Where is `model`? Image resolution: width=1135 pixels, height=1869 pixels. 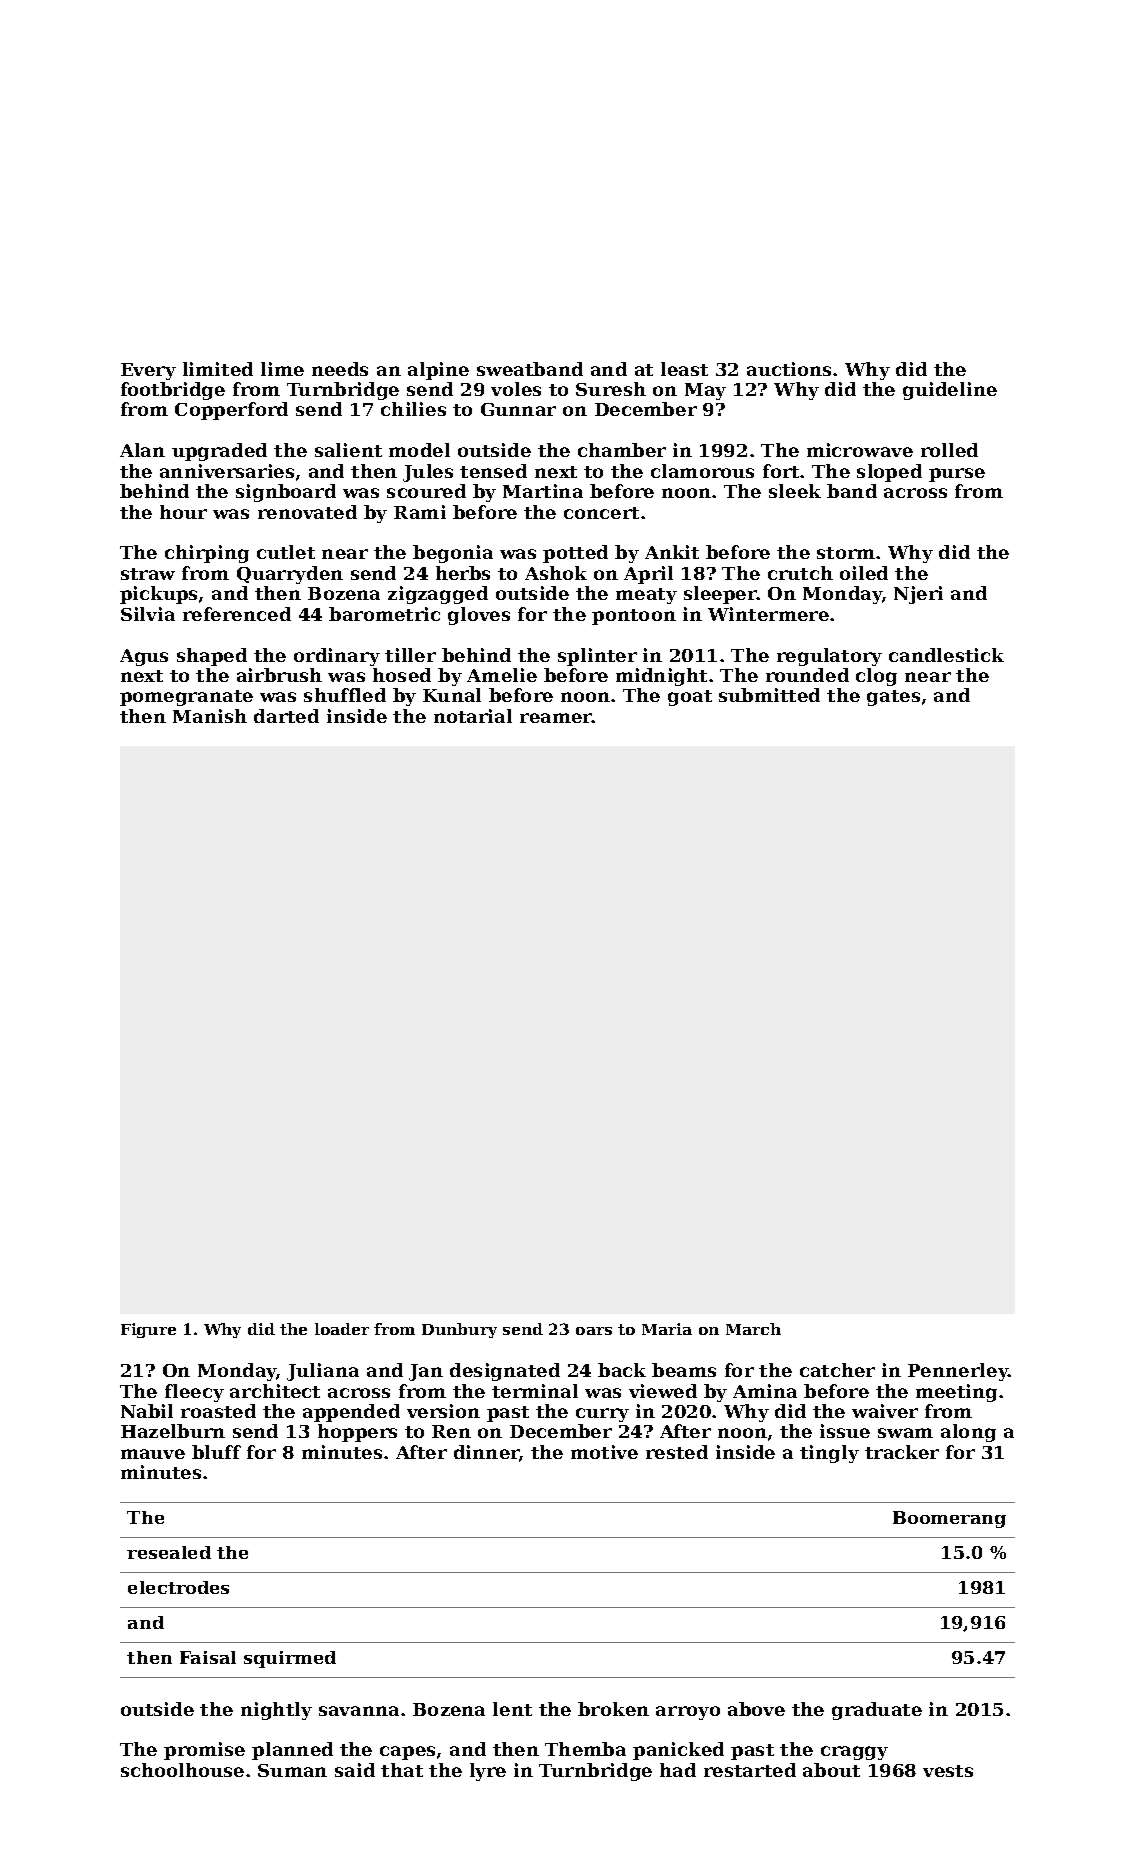 model is located at coordinates (419, 450).
